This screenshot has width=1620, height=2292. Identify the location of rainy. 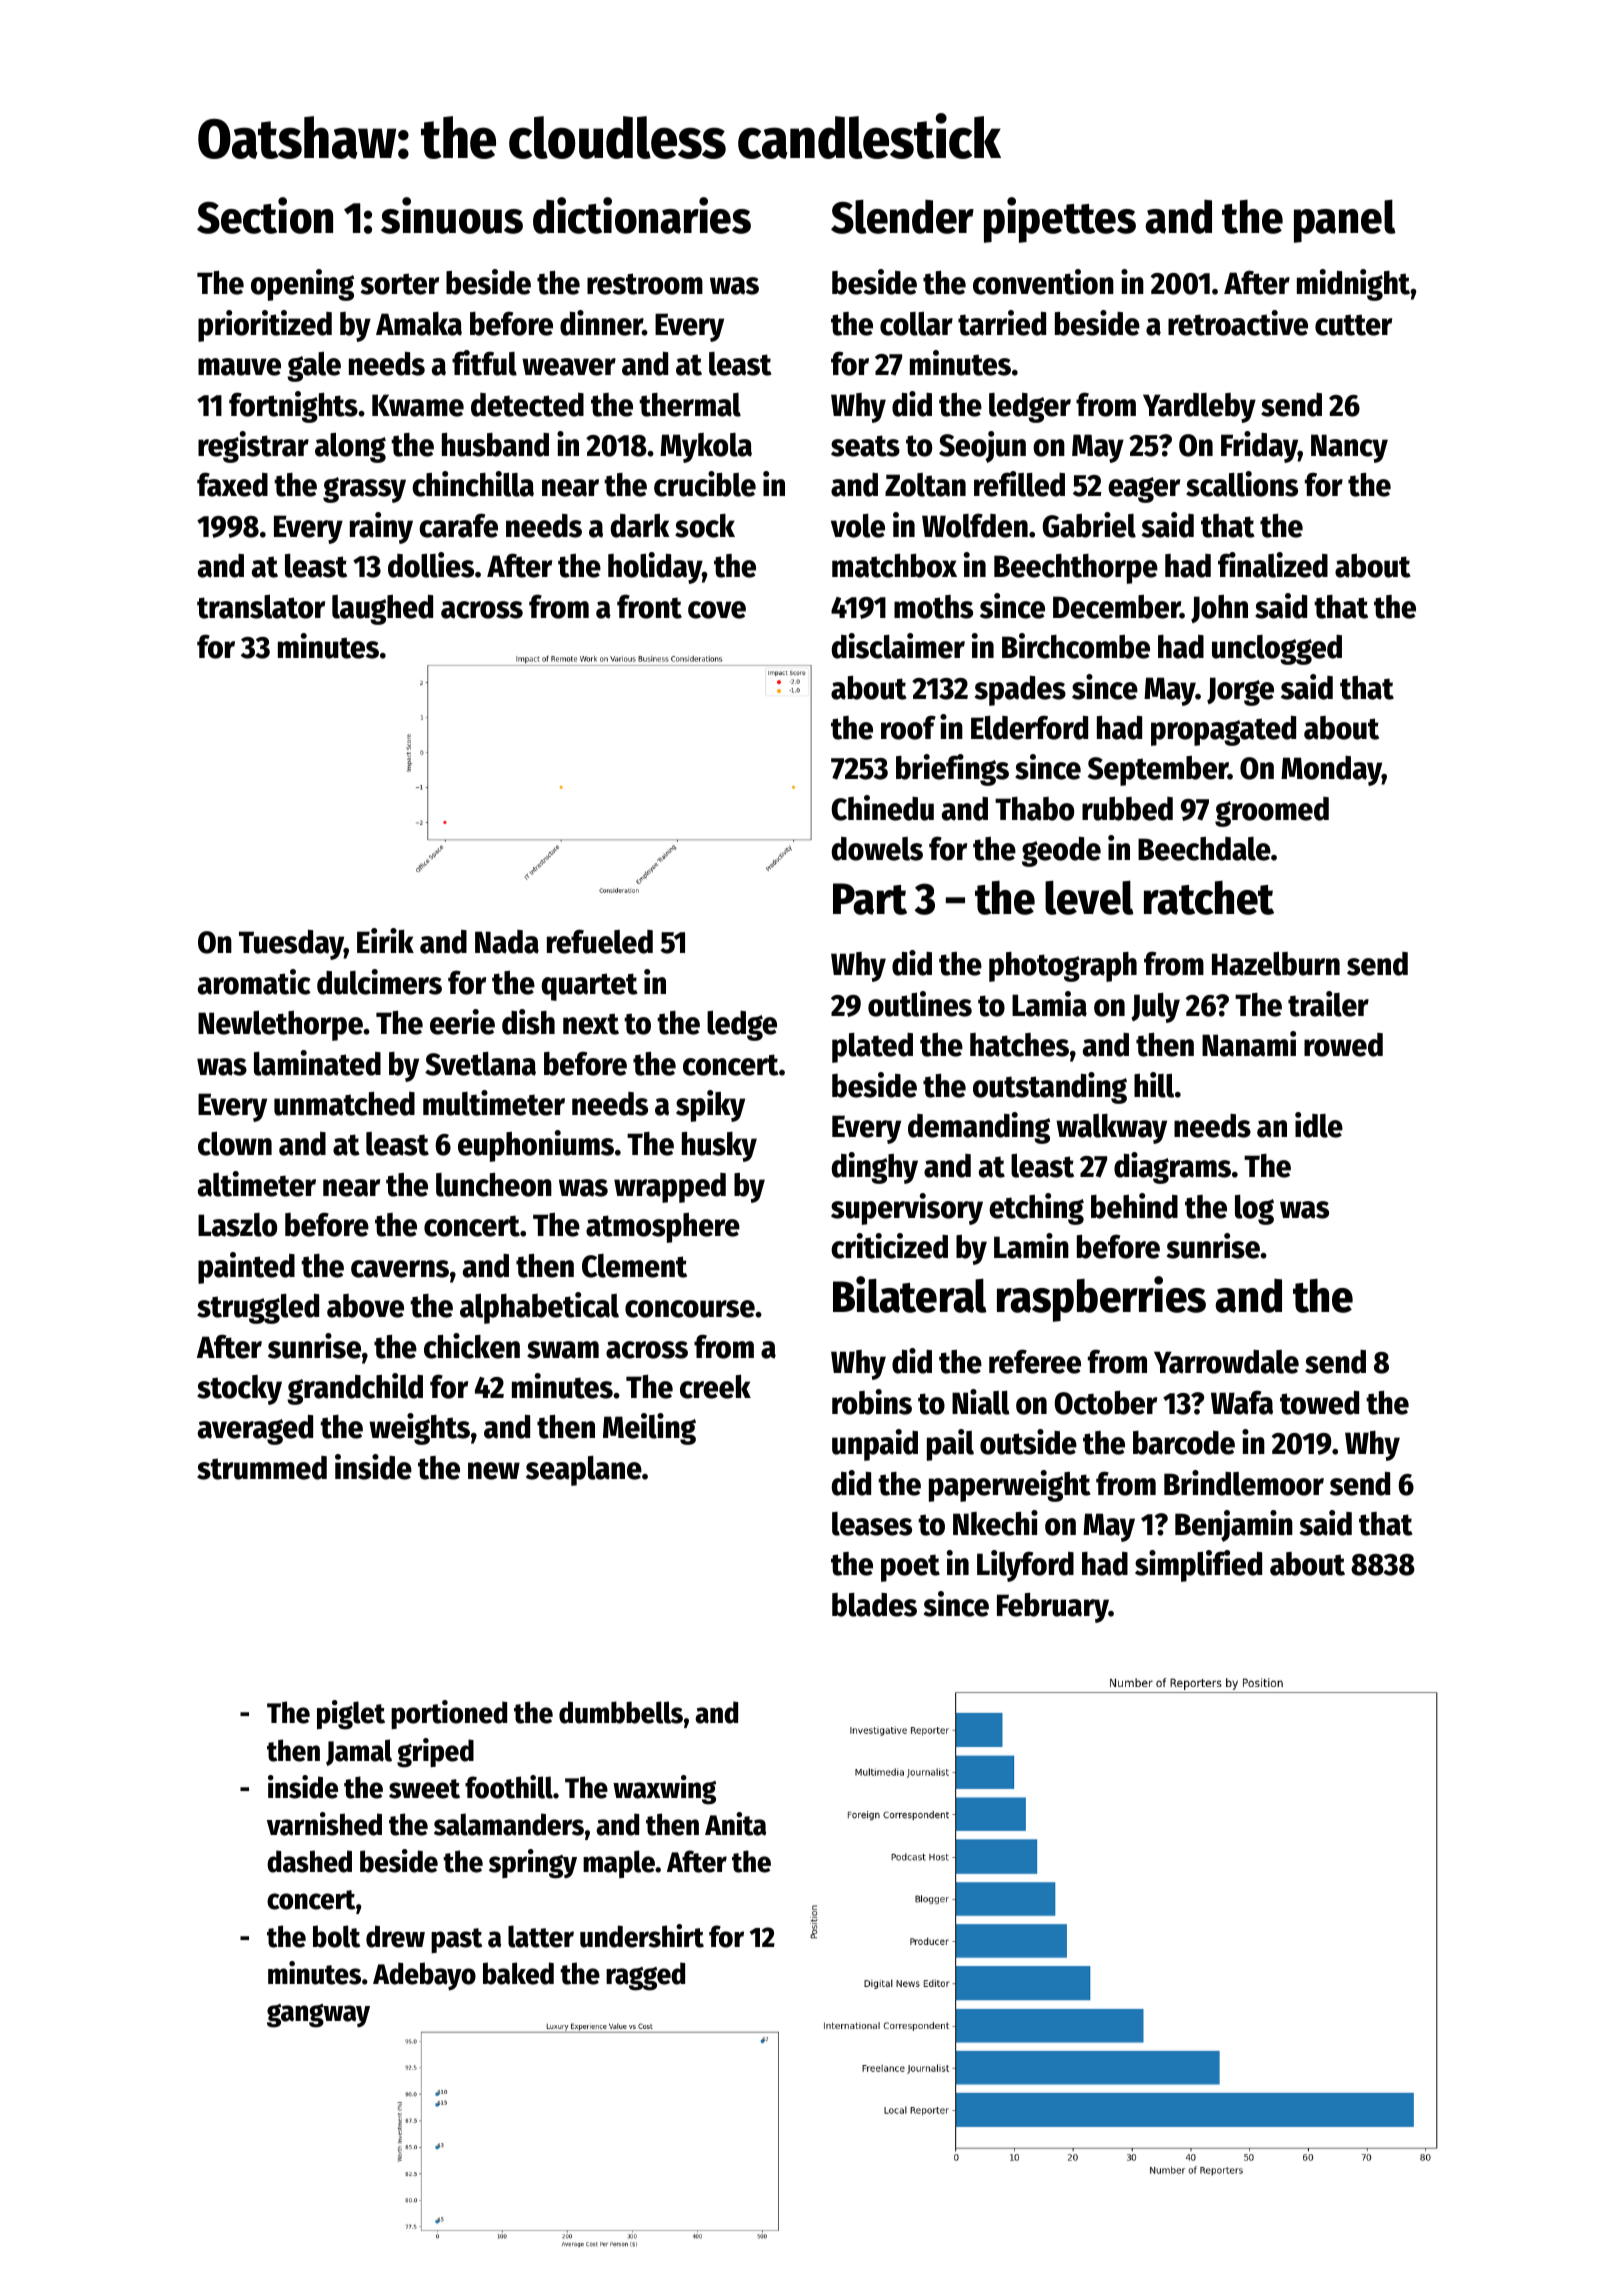
(381, 528).
